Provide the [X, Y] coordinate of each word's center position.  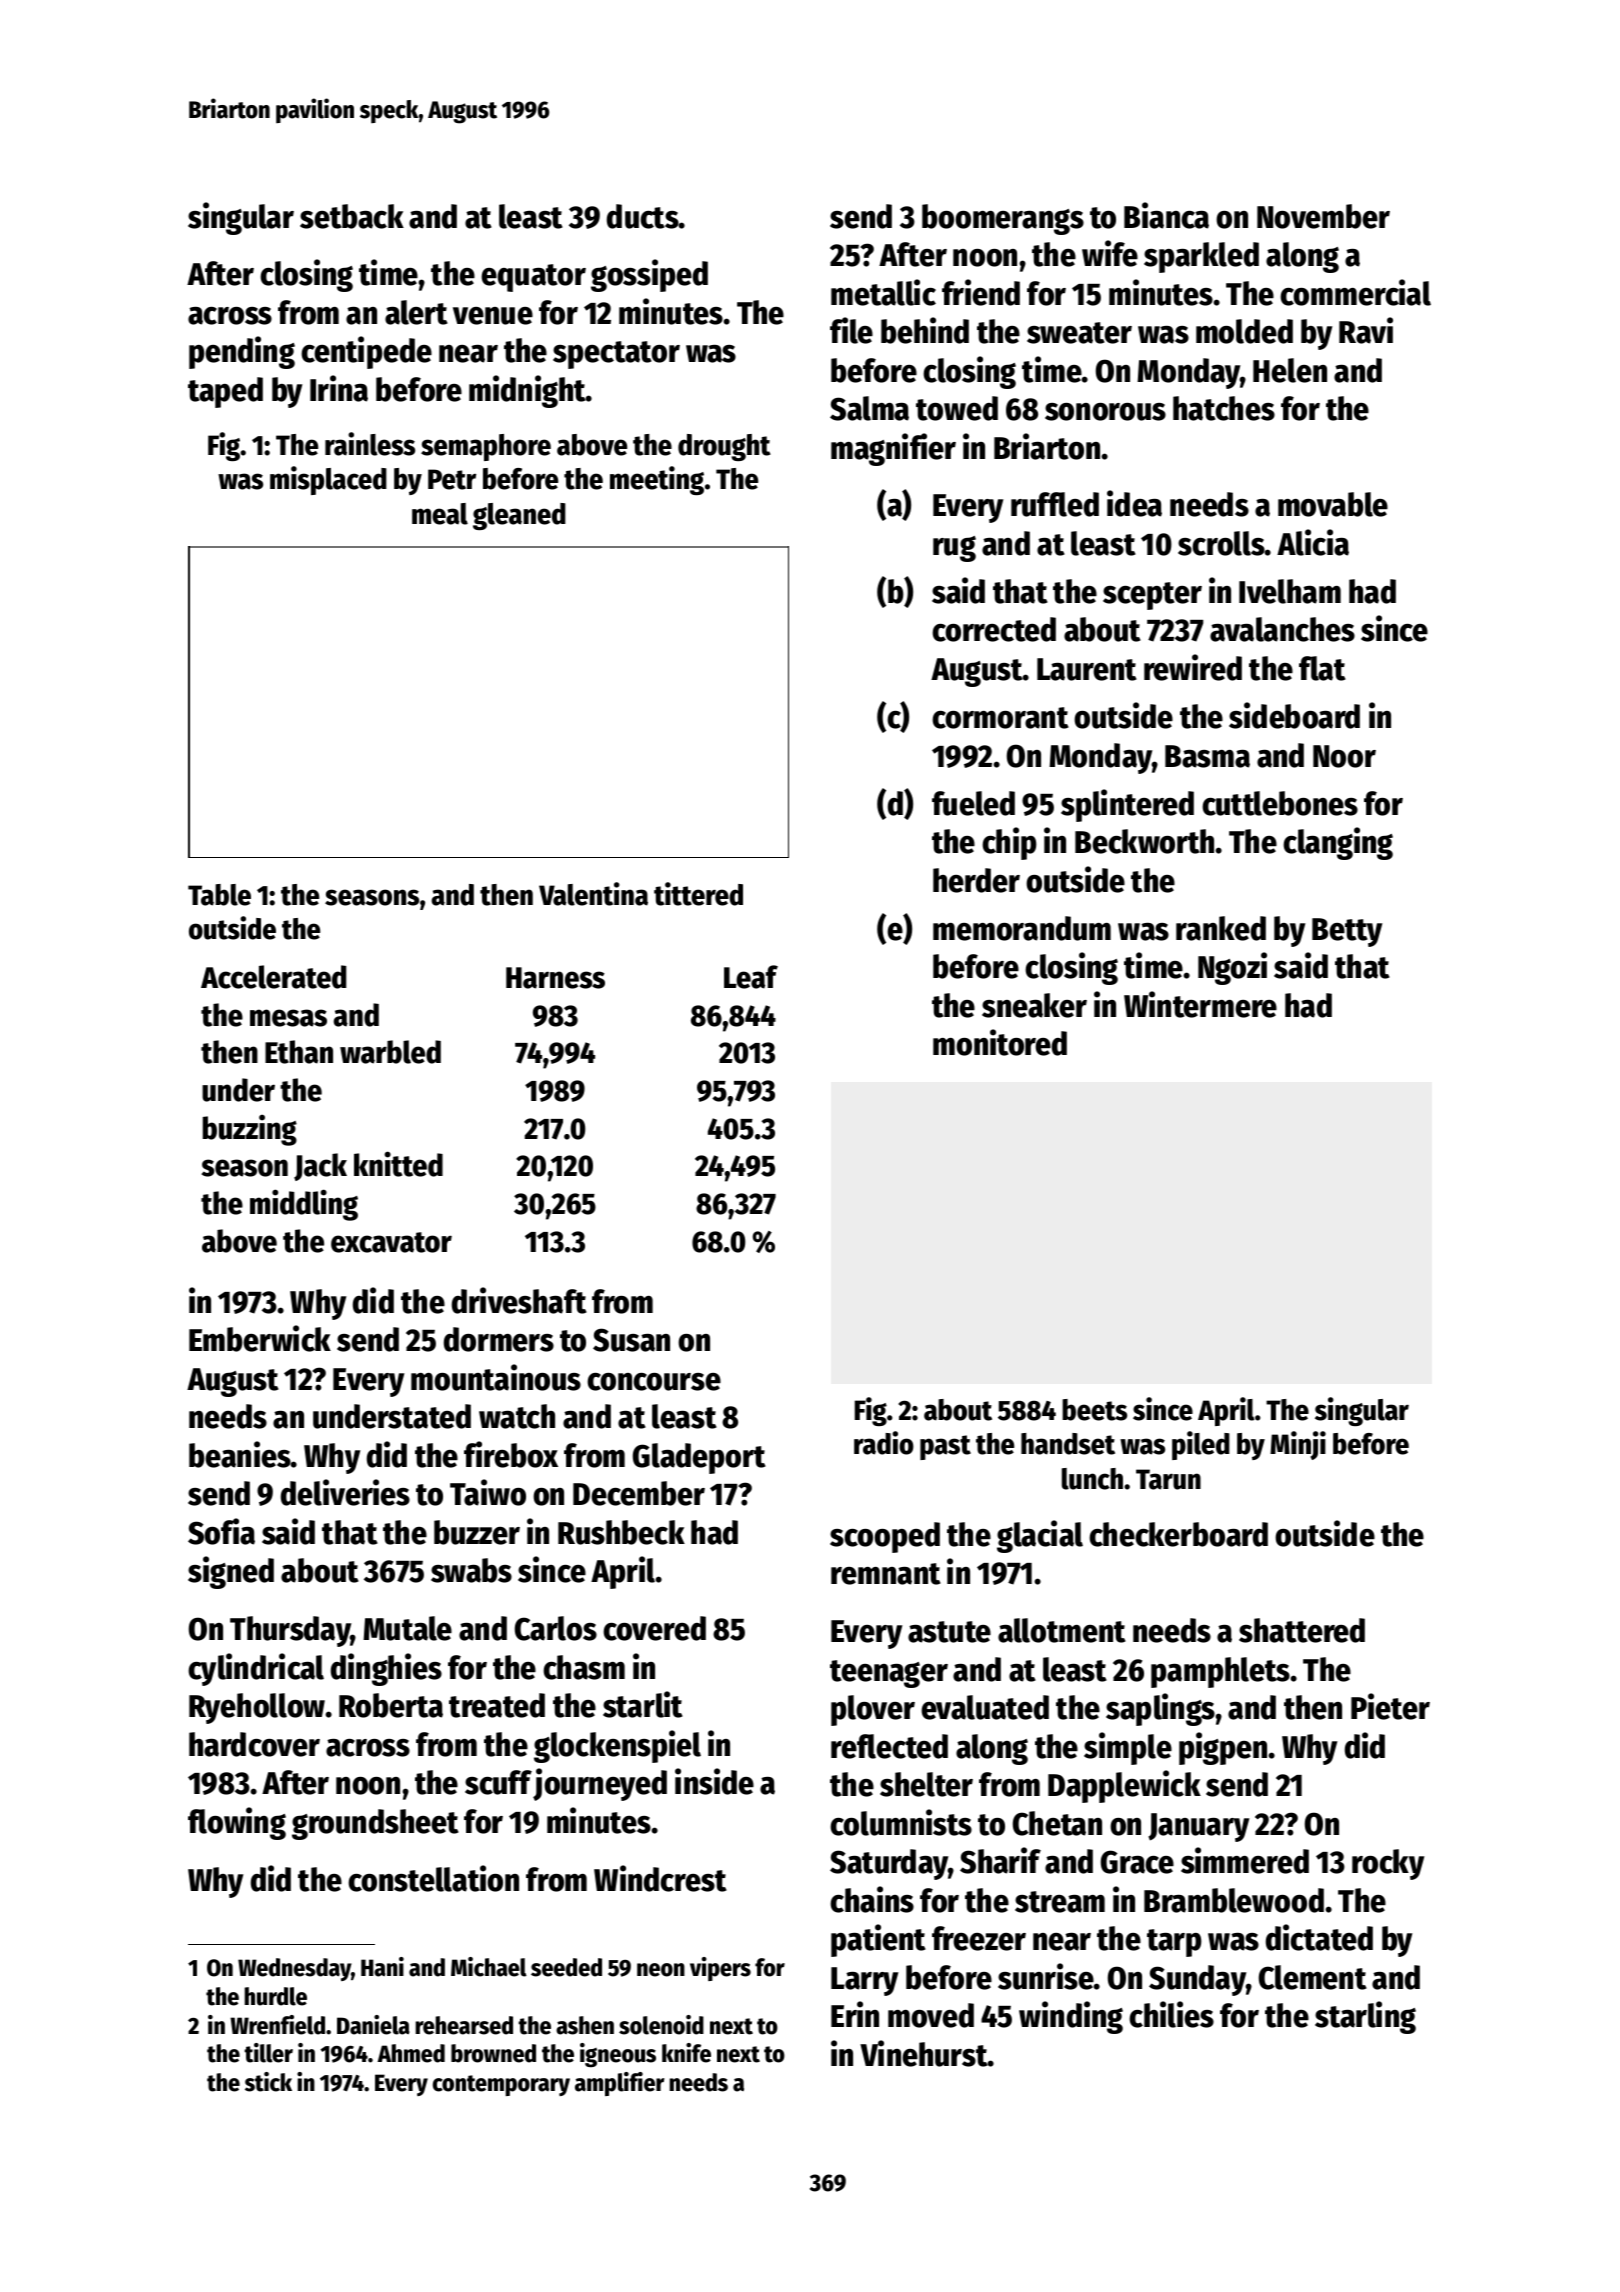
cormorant [1000, 718]
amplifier [619, 2084]
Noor [1344, 756]
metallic [883, 292]
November [1323, 216]
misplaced [328, 480]
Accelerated [273, 977]
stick [268, 2082]
